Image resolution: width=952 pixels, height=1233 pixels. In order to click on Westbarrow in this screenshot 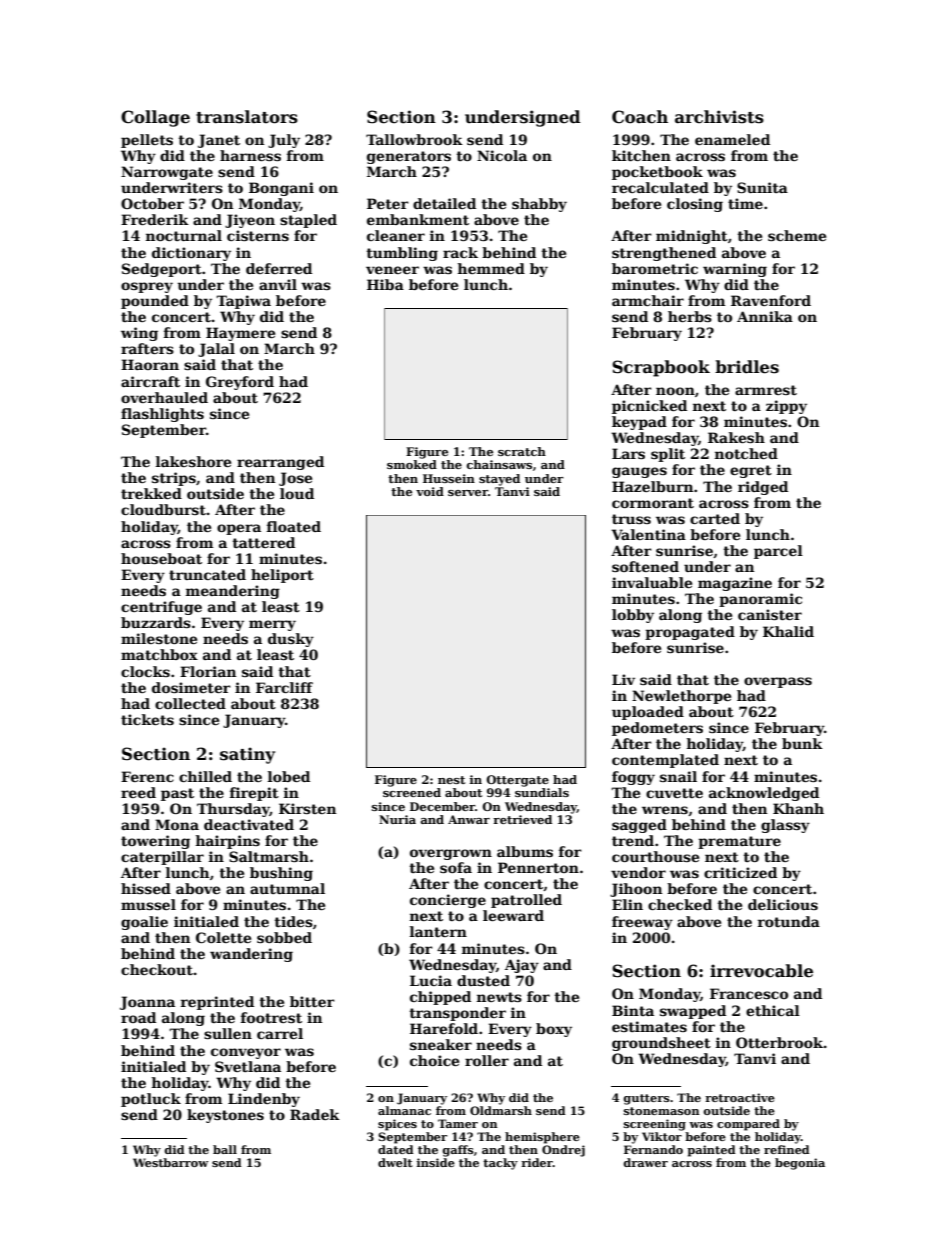, I will do `click(171, 1162)`.
